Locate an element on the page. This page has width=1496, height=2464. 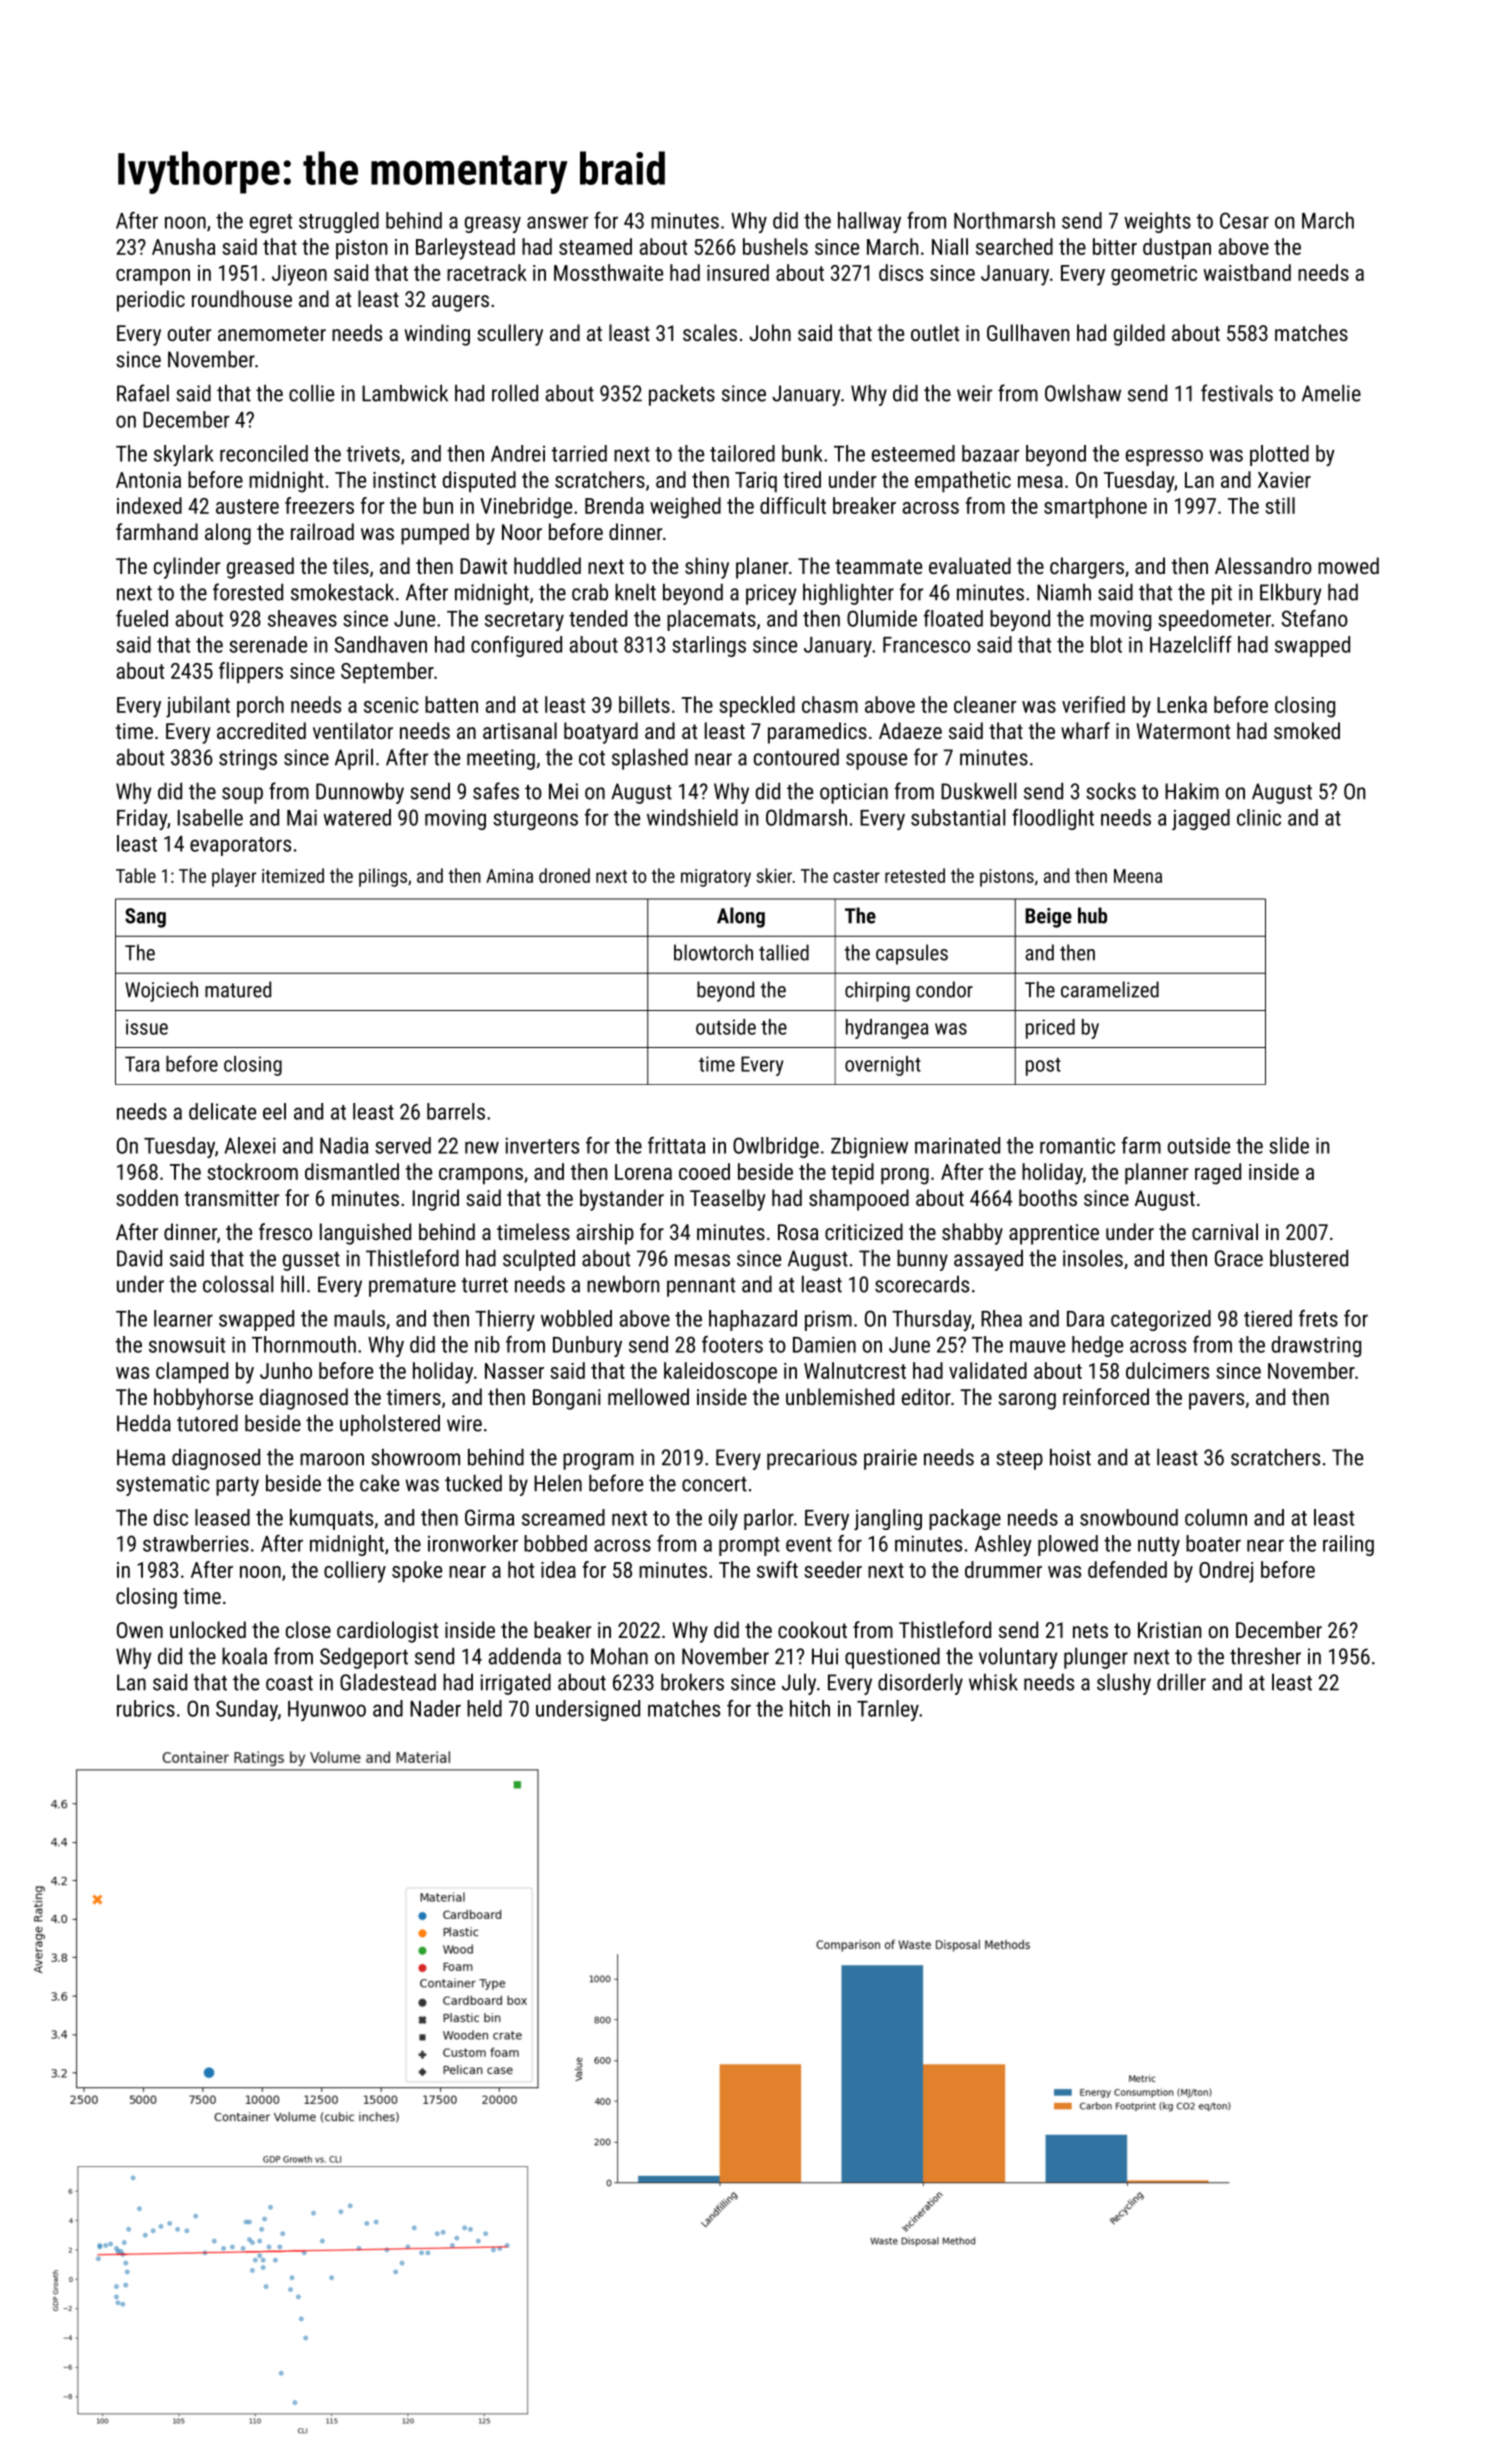
egret is located at coordinates (271, 223).
